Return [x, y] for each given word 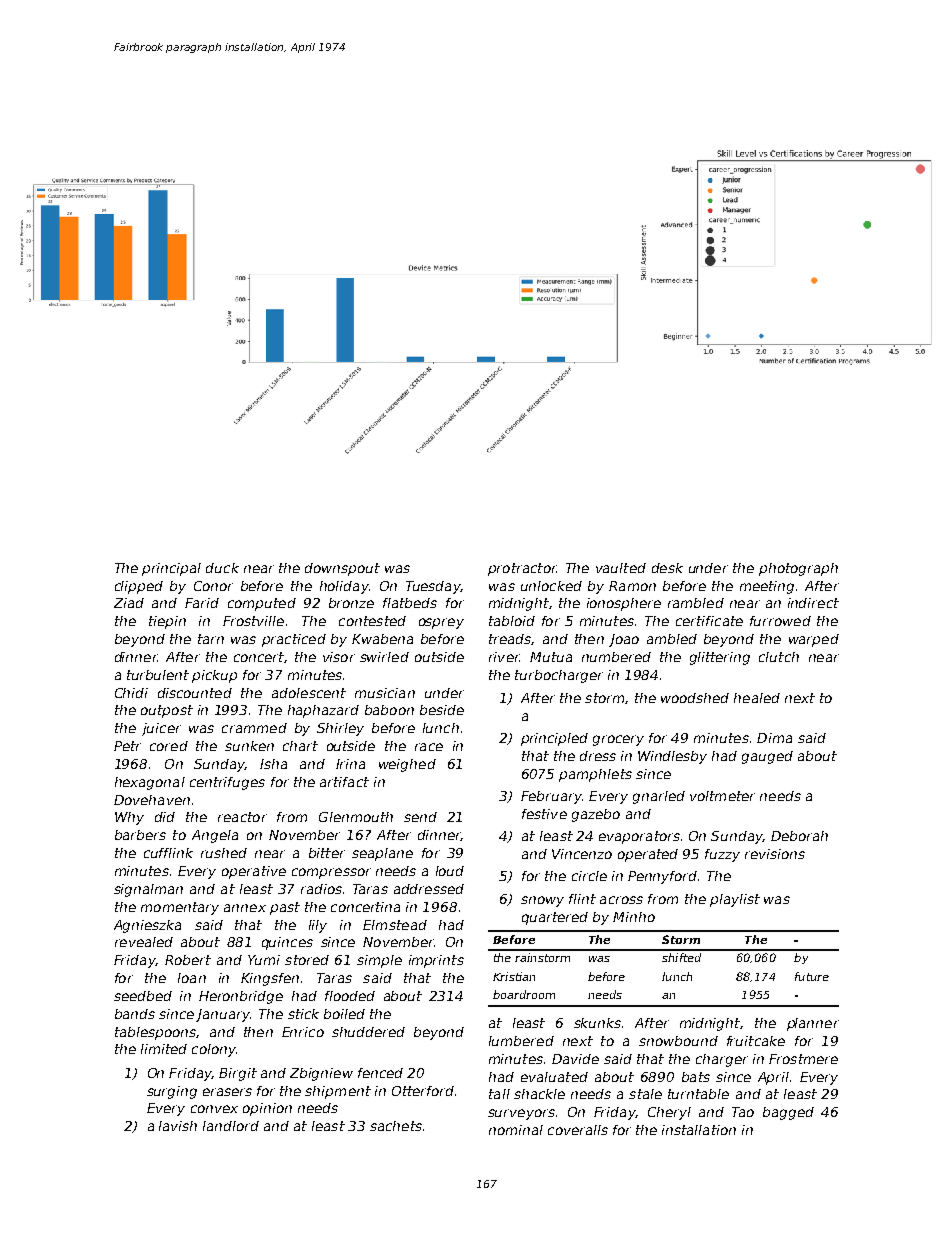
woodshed [695, 698]
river [504, 657]
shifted [681, 957]
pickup [214, 676]
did [165, 817]
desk [667, 568]
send [420, 817]
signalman [148, 890]
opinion [267, 1109]
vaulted [621, 568]
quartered [555, 918]
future [812, 976]
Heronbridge [241, 997]
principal [171, 569]
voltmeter [722, 796]
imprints [436, 961]
